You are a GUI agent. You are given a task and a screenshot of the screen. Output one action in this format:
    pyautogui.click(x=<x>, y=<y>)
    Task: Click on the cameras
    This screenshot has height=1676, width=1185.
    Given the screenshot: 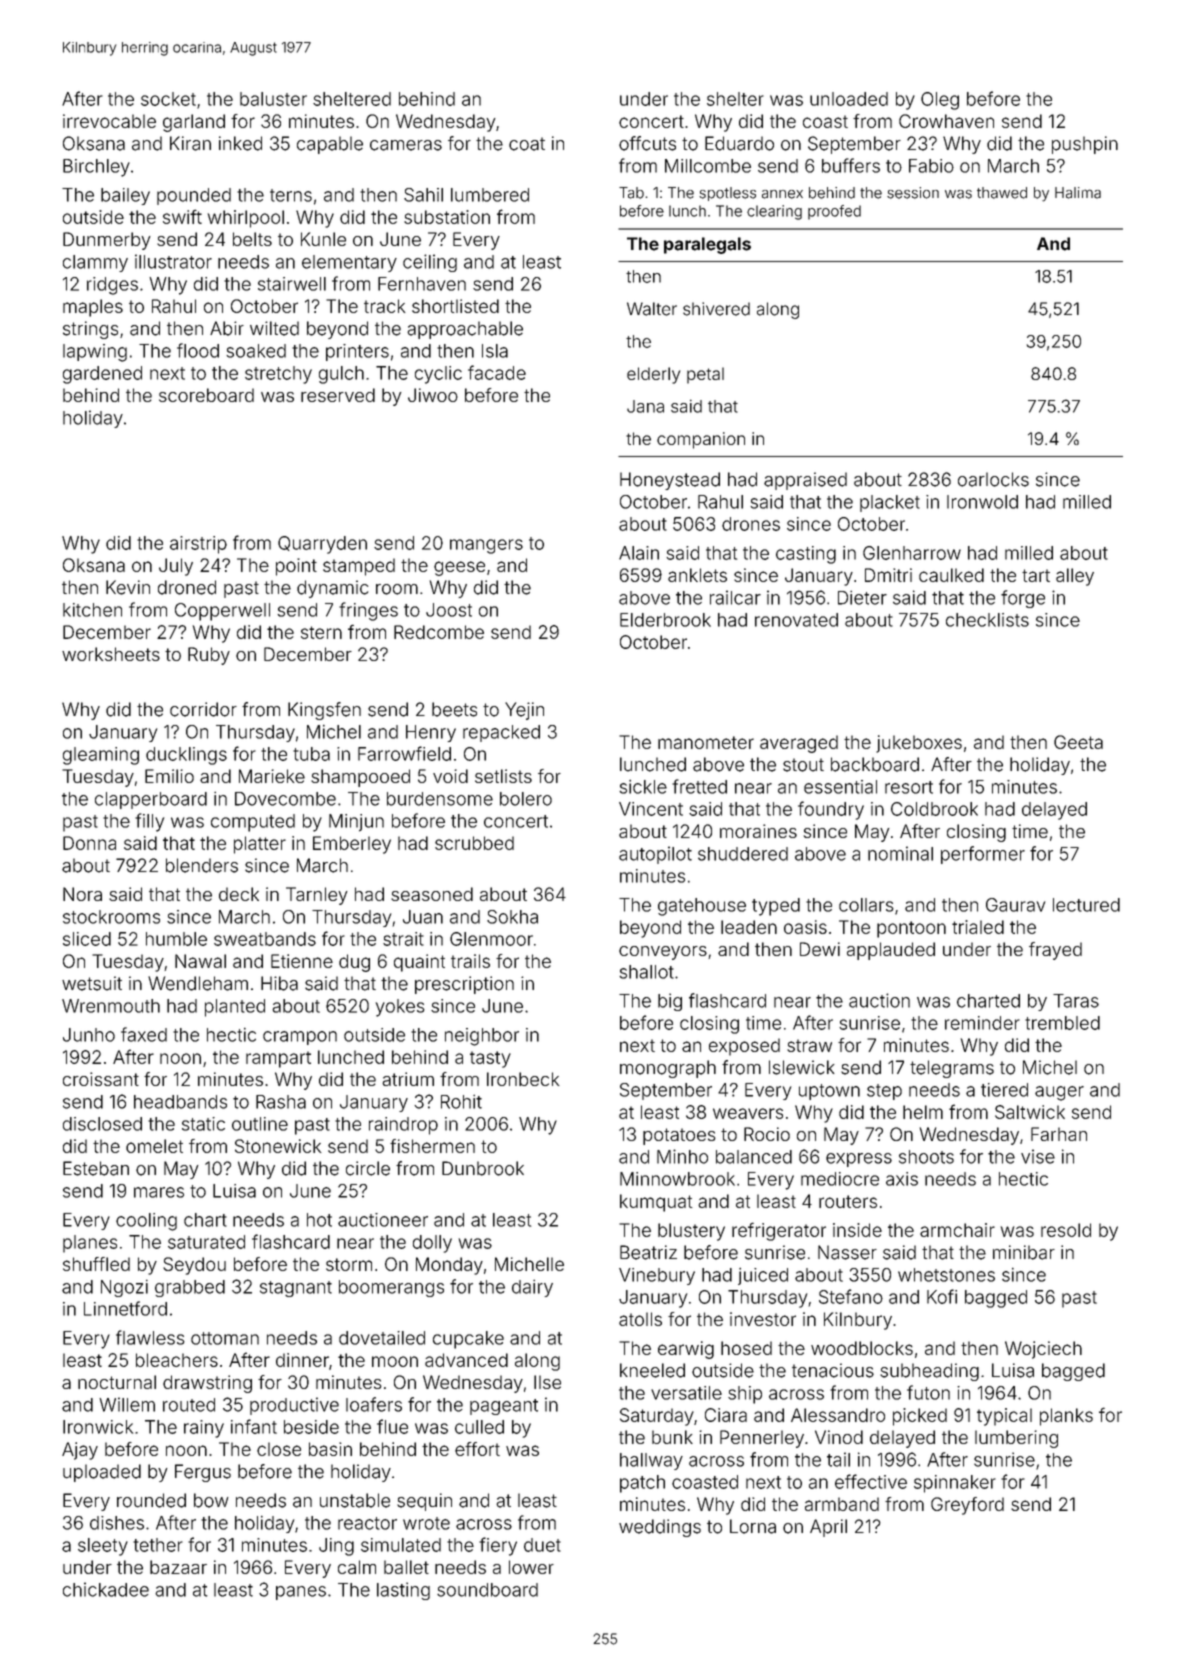 What is the action you would take?
    pyautogui.click(x=406, y=145)
